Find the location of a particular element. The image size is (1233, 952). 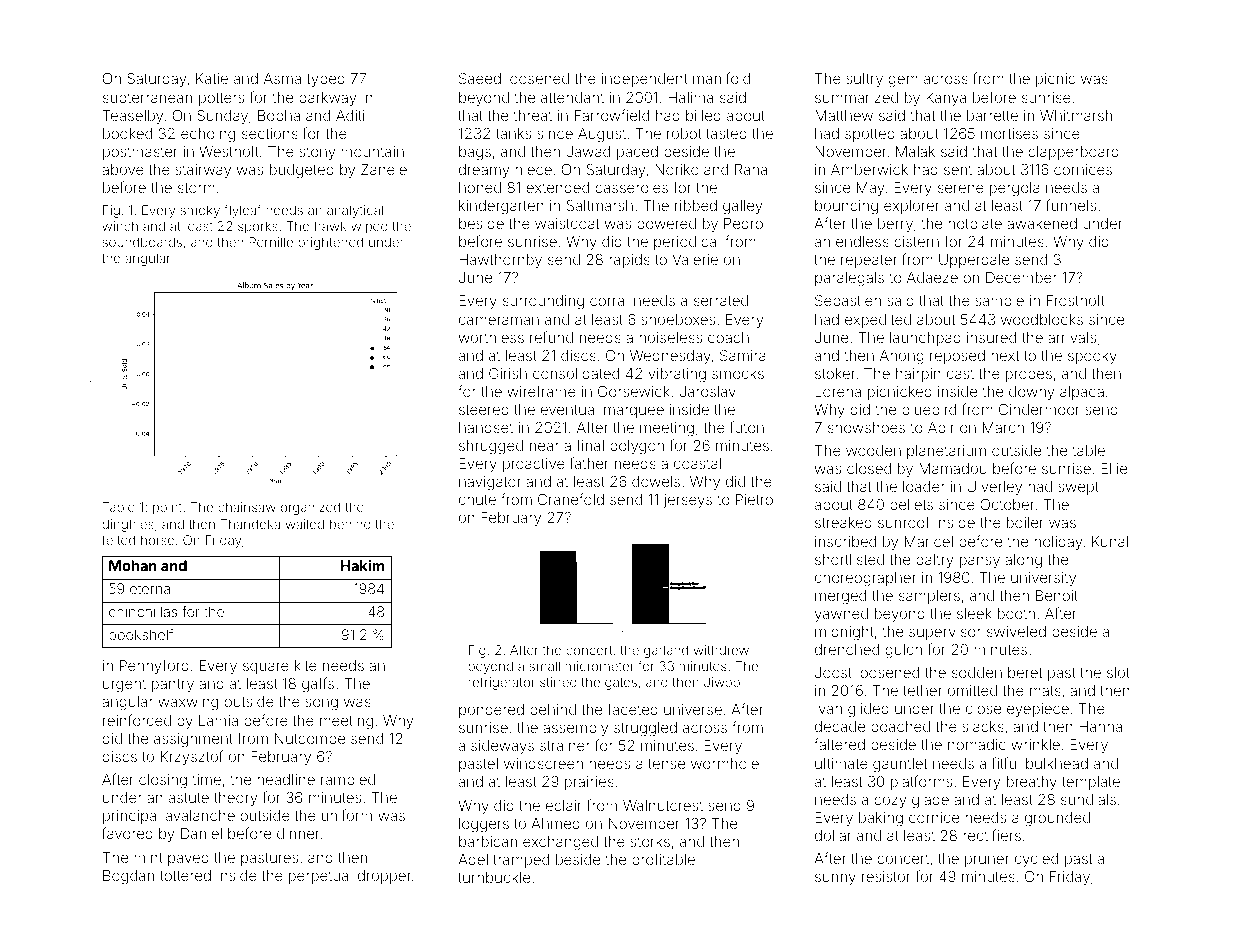

astute is located at coordinates (189, 798).
